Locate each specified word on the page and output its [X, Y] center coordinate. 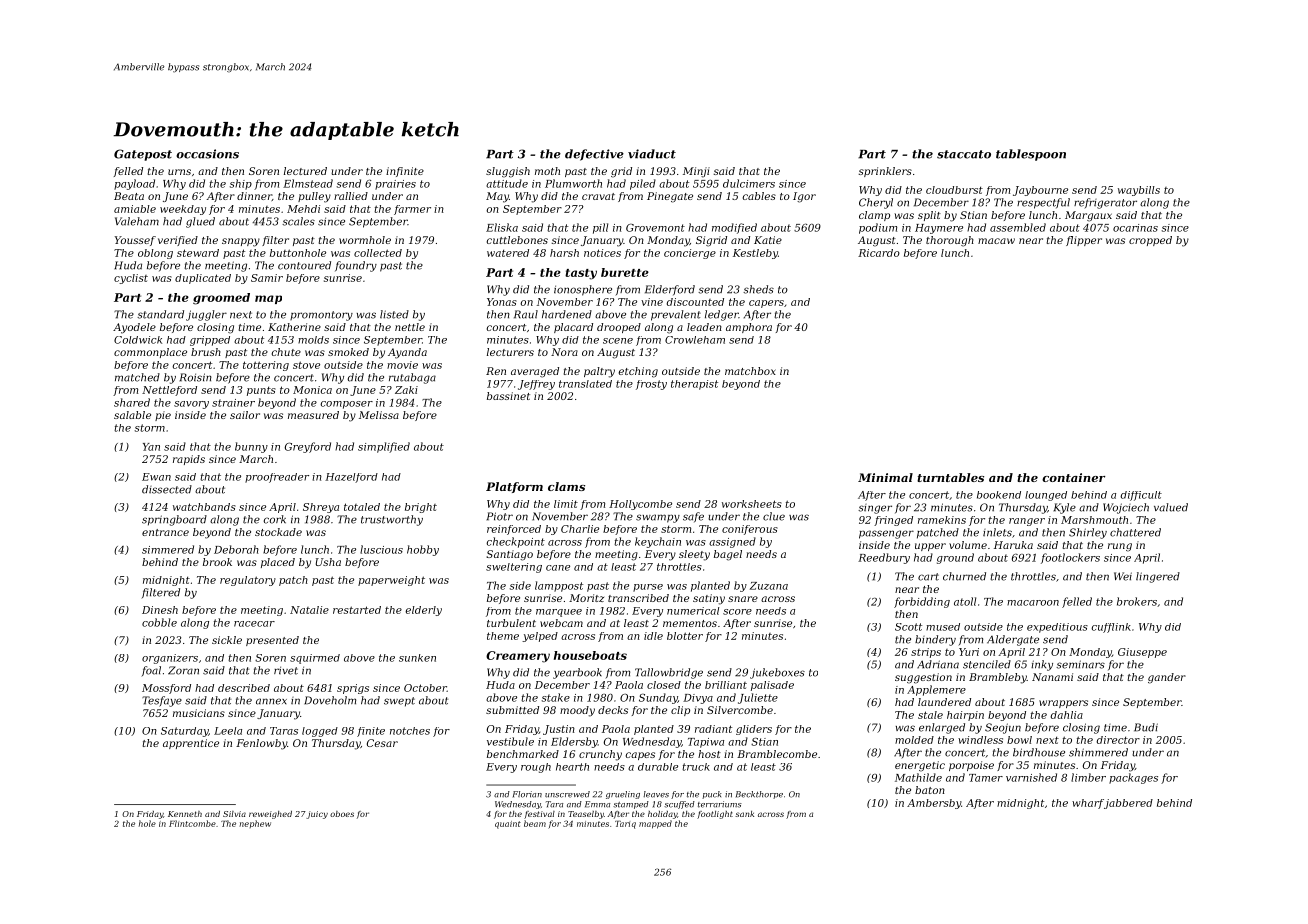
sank [744, 814]
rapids [189, 460]
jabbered [1128, 804]
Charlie [580, 529]
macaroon [1033, 603]
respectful [1043, 203]
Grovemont [655, 228]
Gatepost [143, 155]
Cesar [382, 743]
